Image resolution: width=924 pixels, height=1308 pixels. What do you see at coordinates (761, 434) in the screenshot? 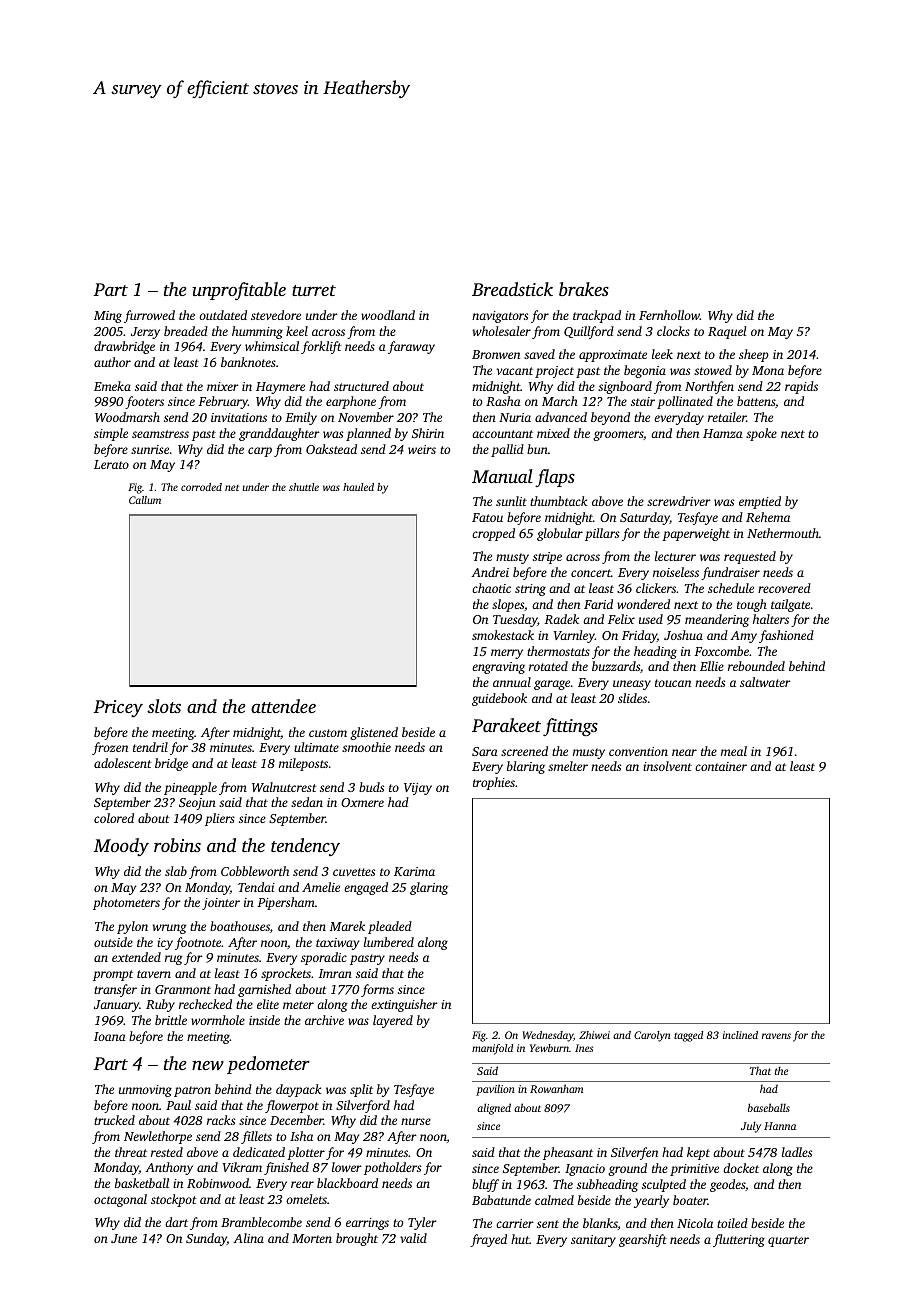
I see `spoke` at bounding box center [761, 434].
